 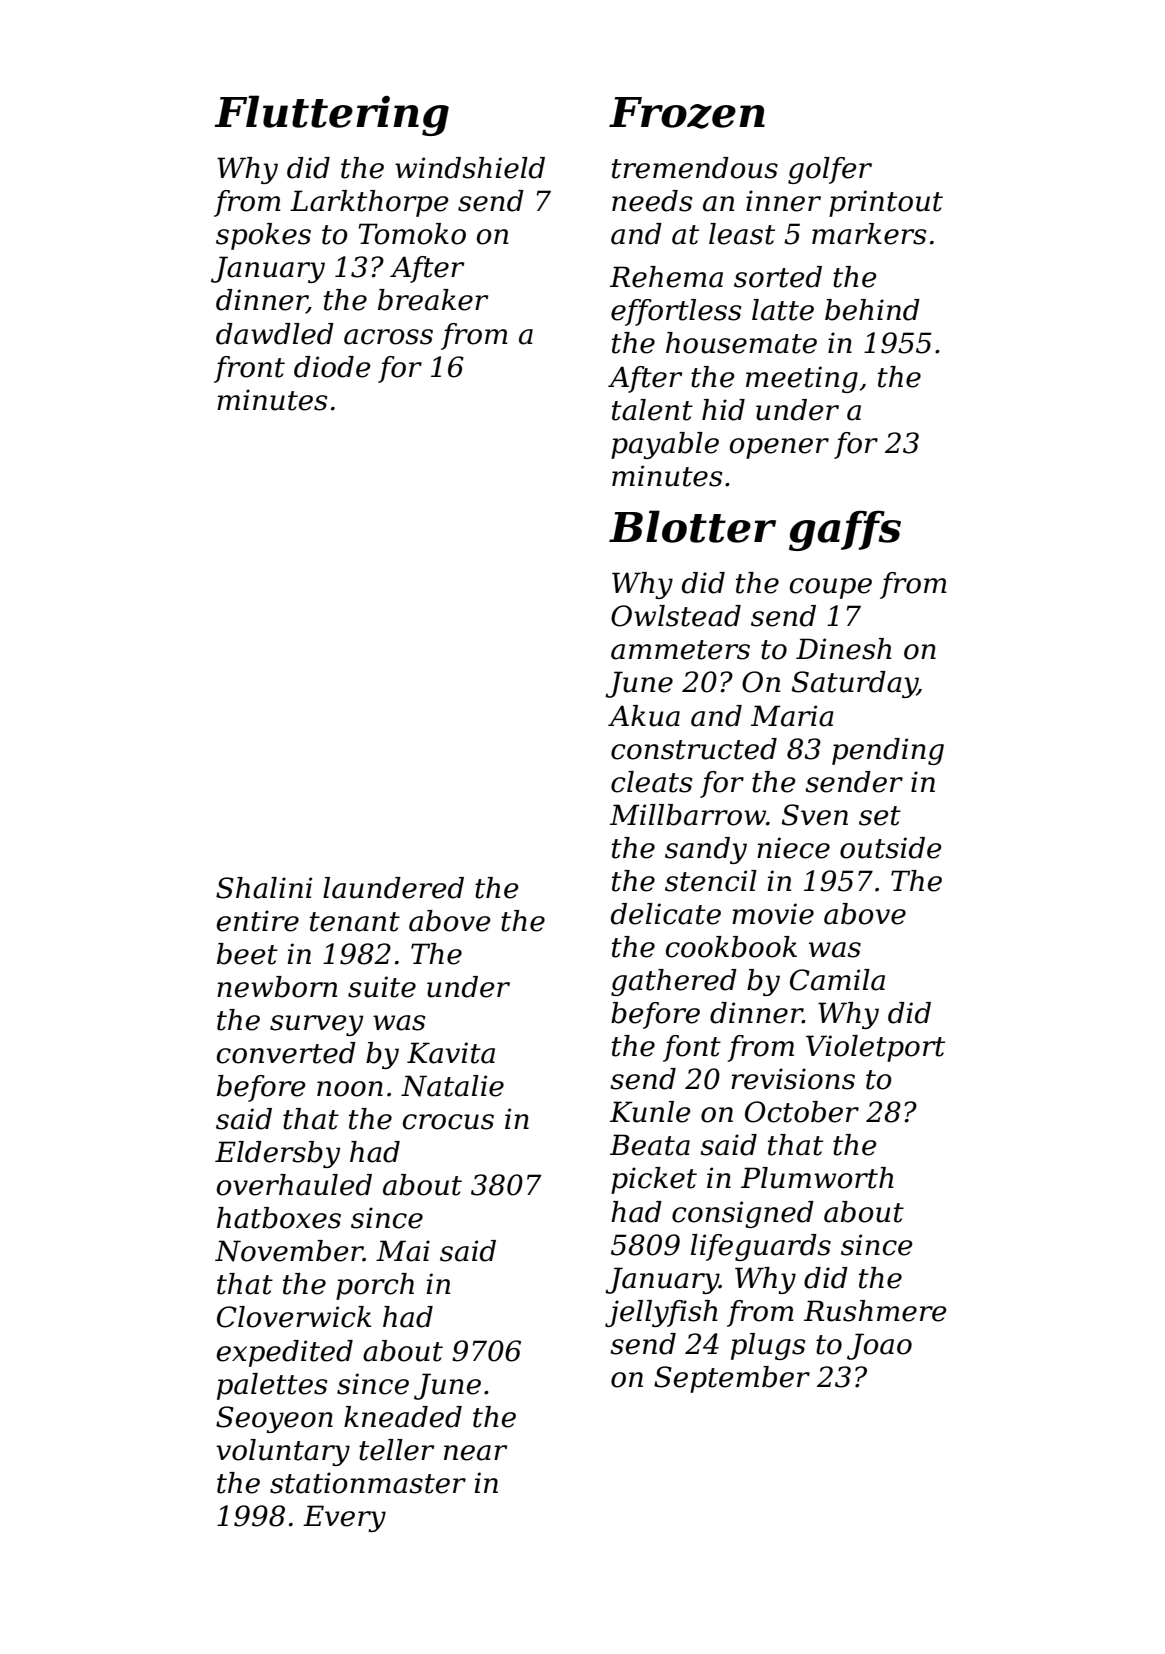 I want to click on beet, so click(x=247, y=954).
